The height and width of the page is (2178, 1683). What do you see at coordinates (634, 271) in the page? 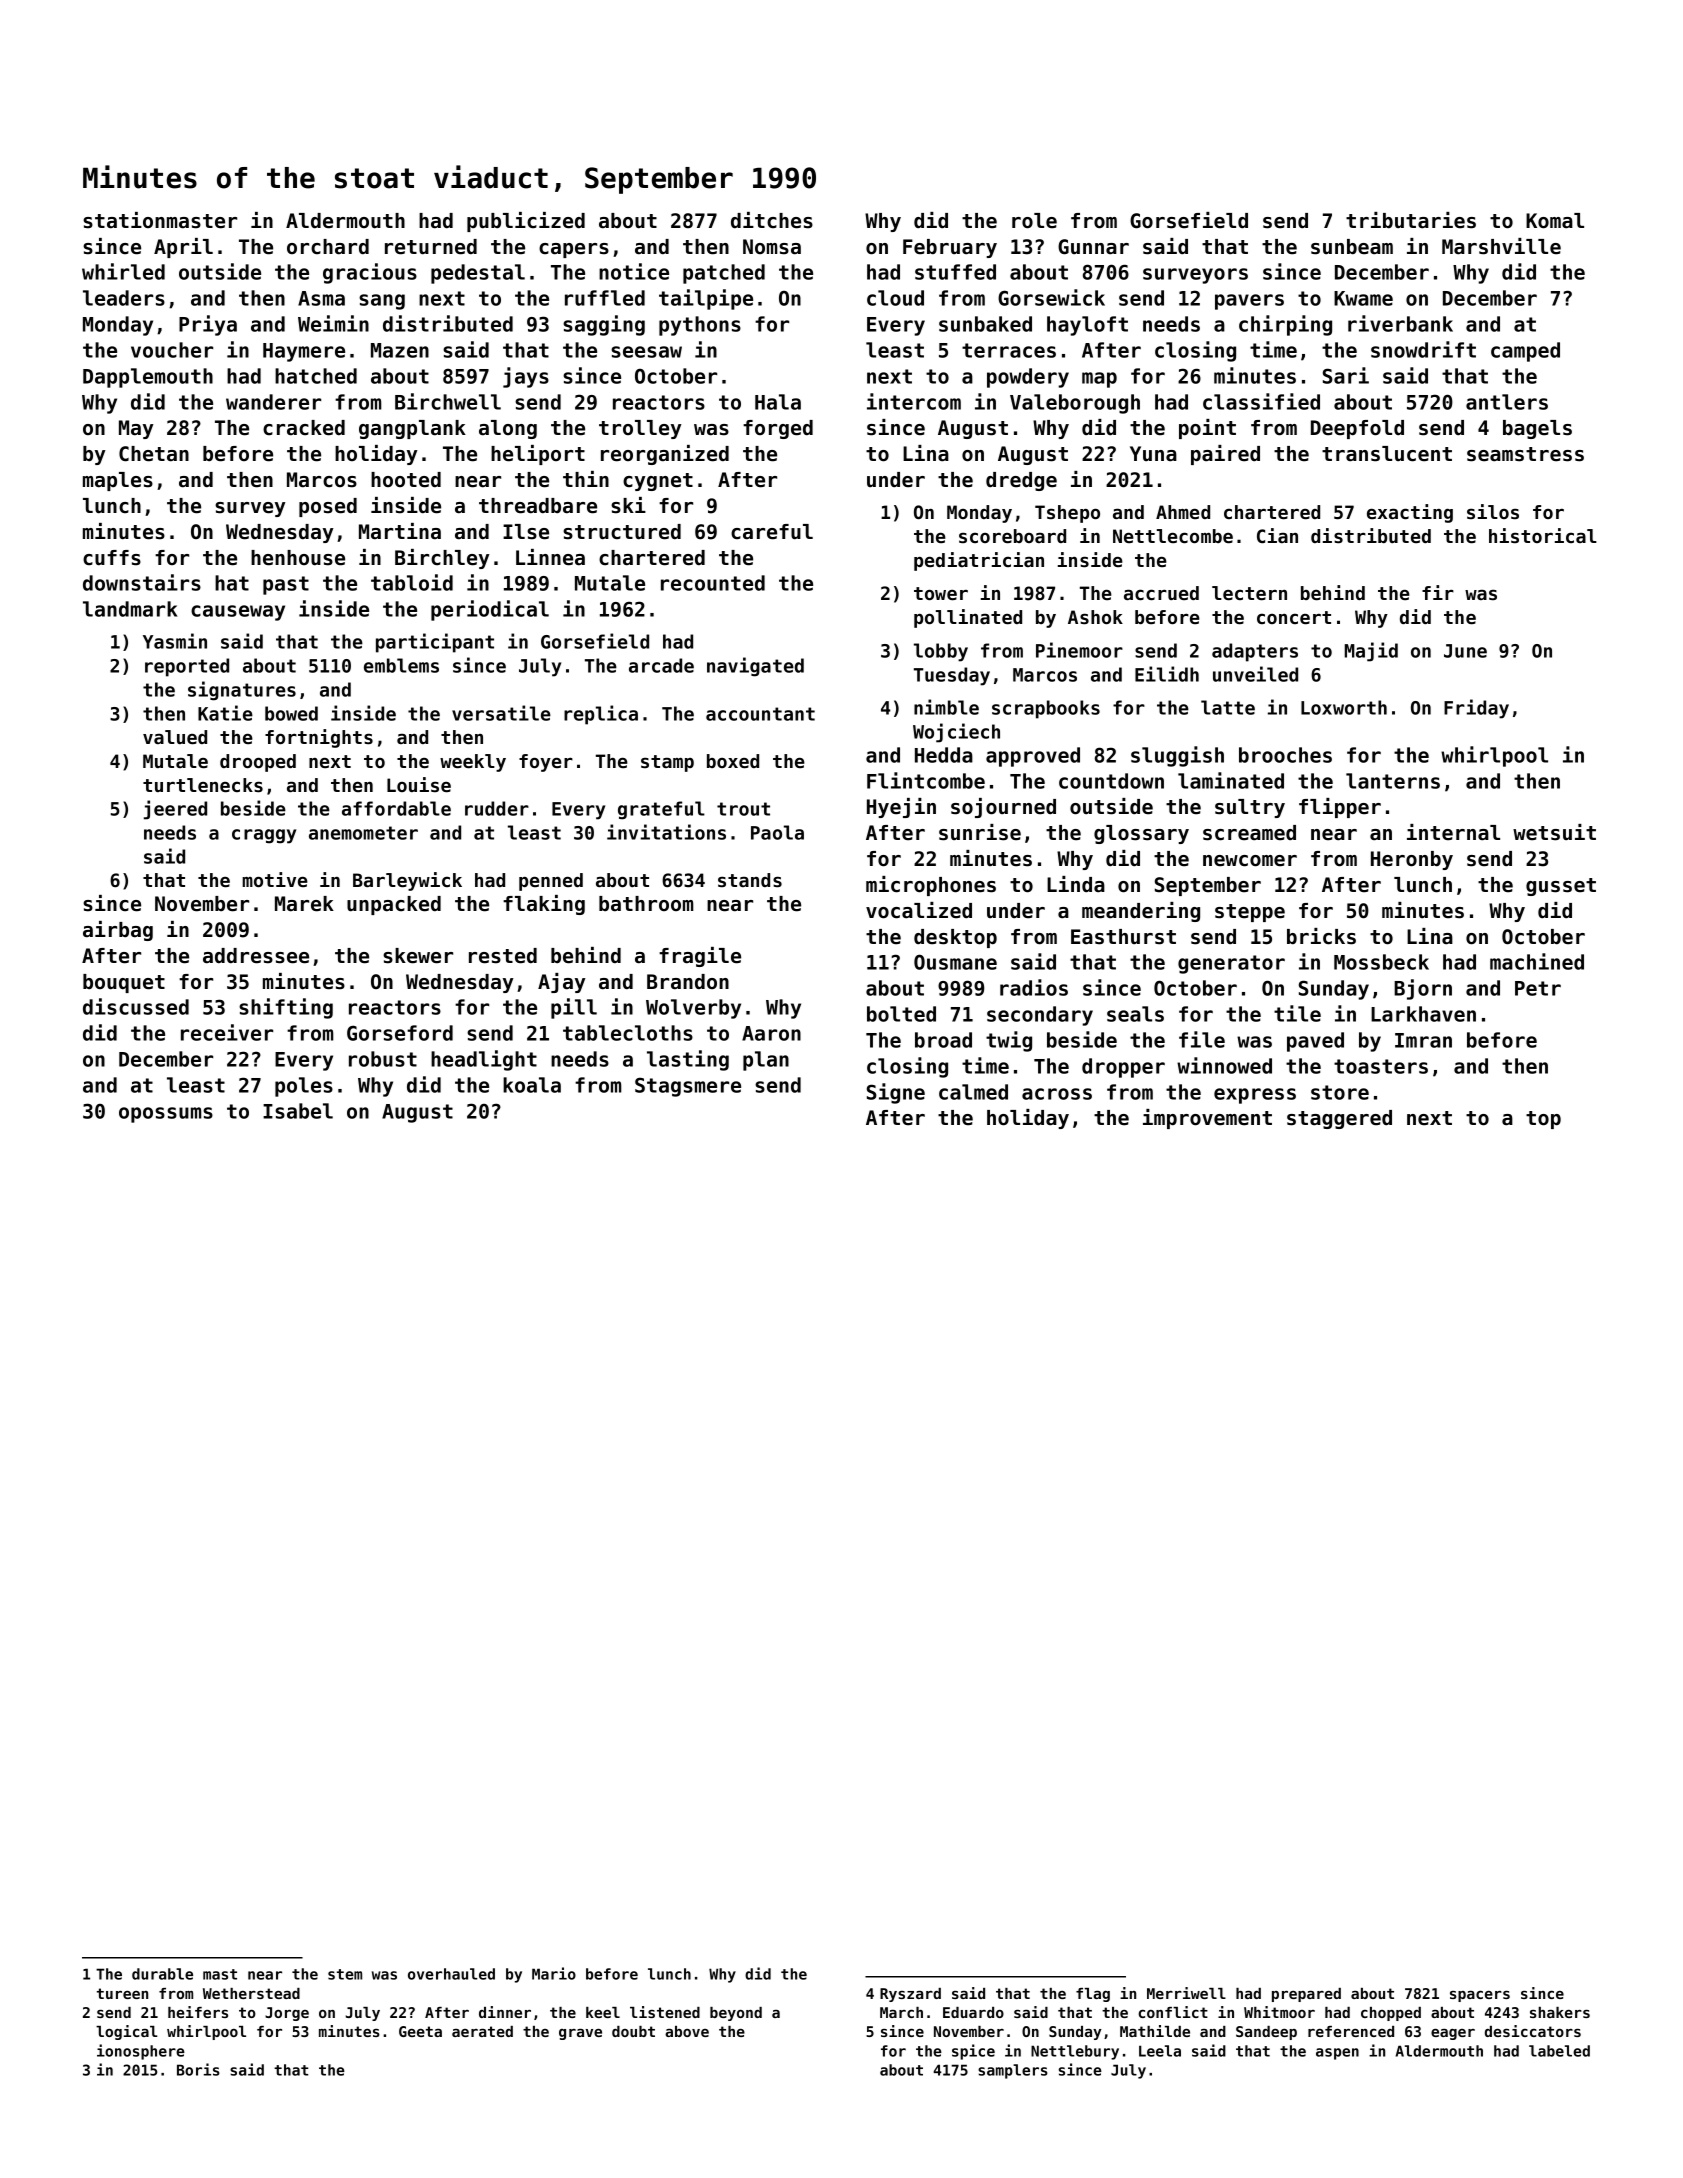
I see `notice` at bounding box center [634, 271].
